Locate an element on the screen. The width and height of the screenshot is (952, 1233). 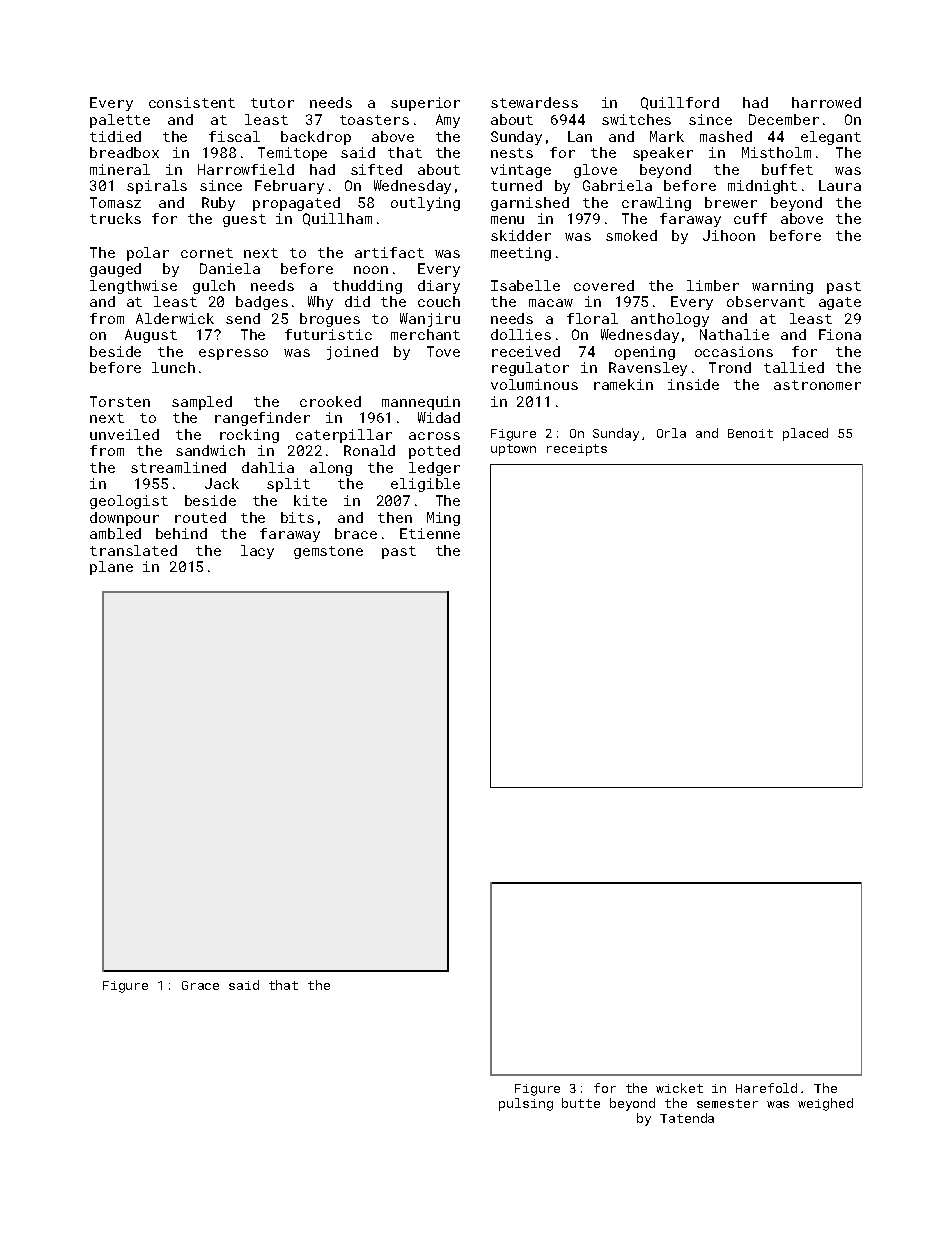
Etienne is located at coordinates (430, 533).
